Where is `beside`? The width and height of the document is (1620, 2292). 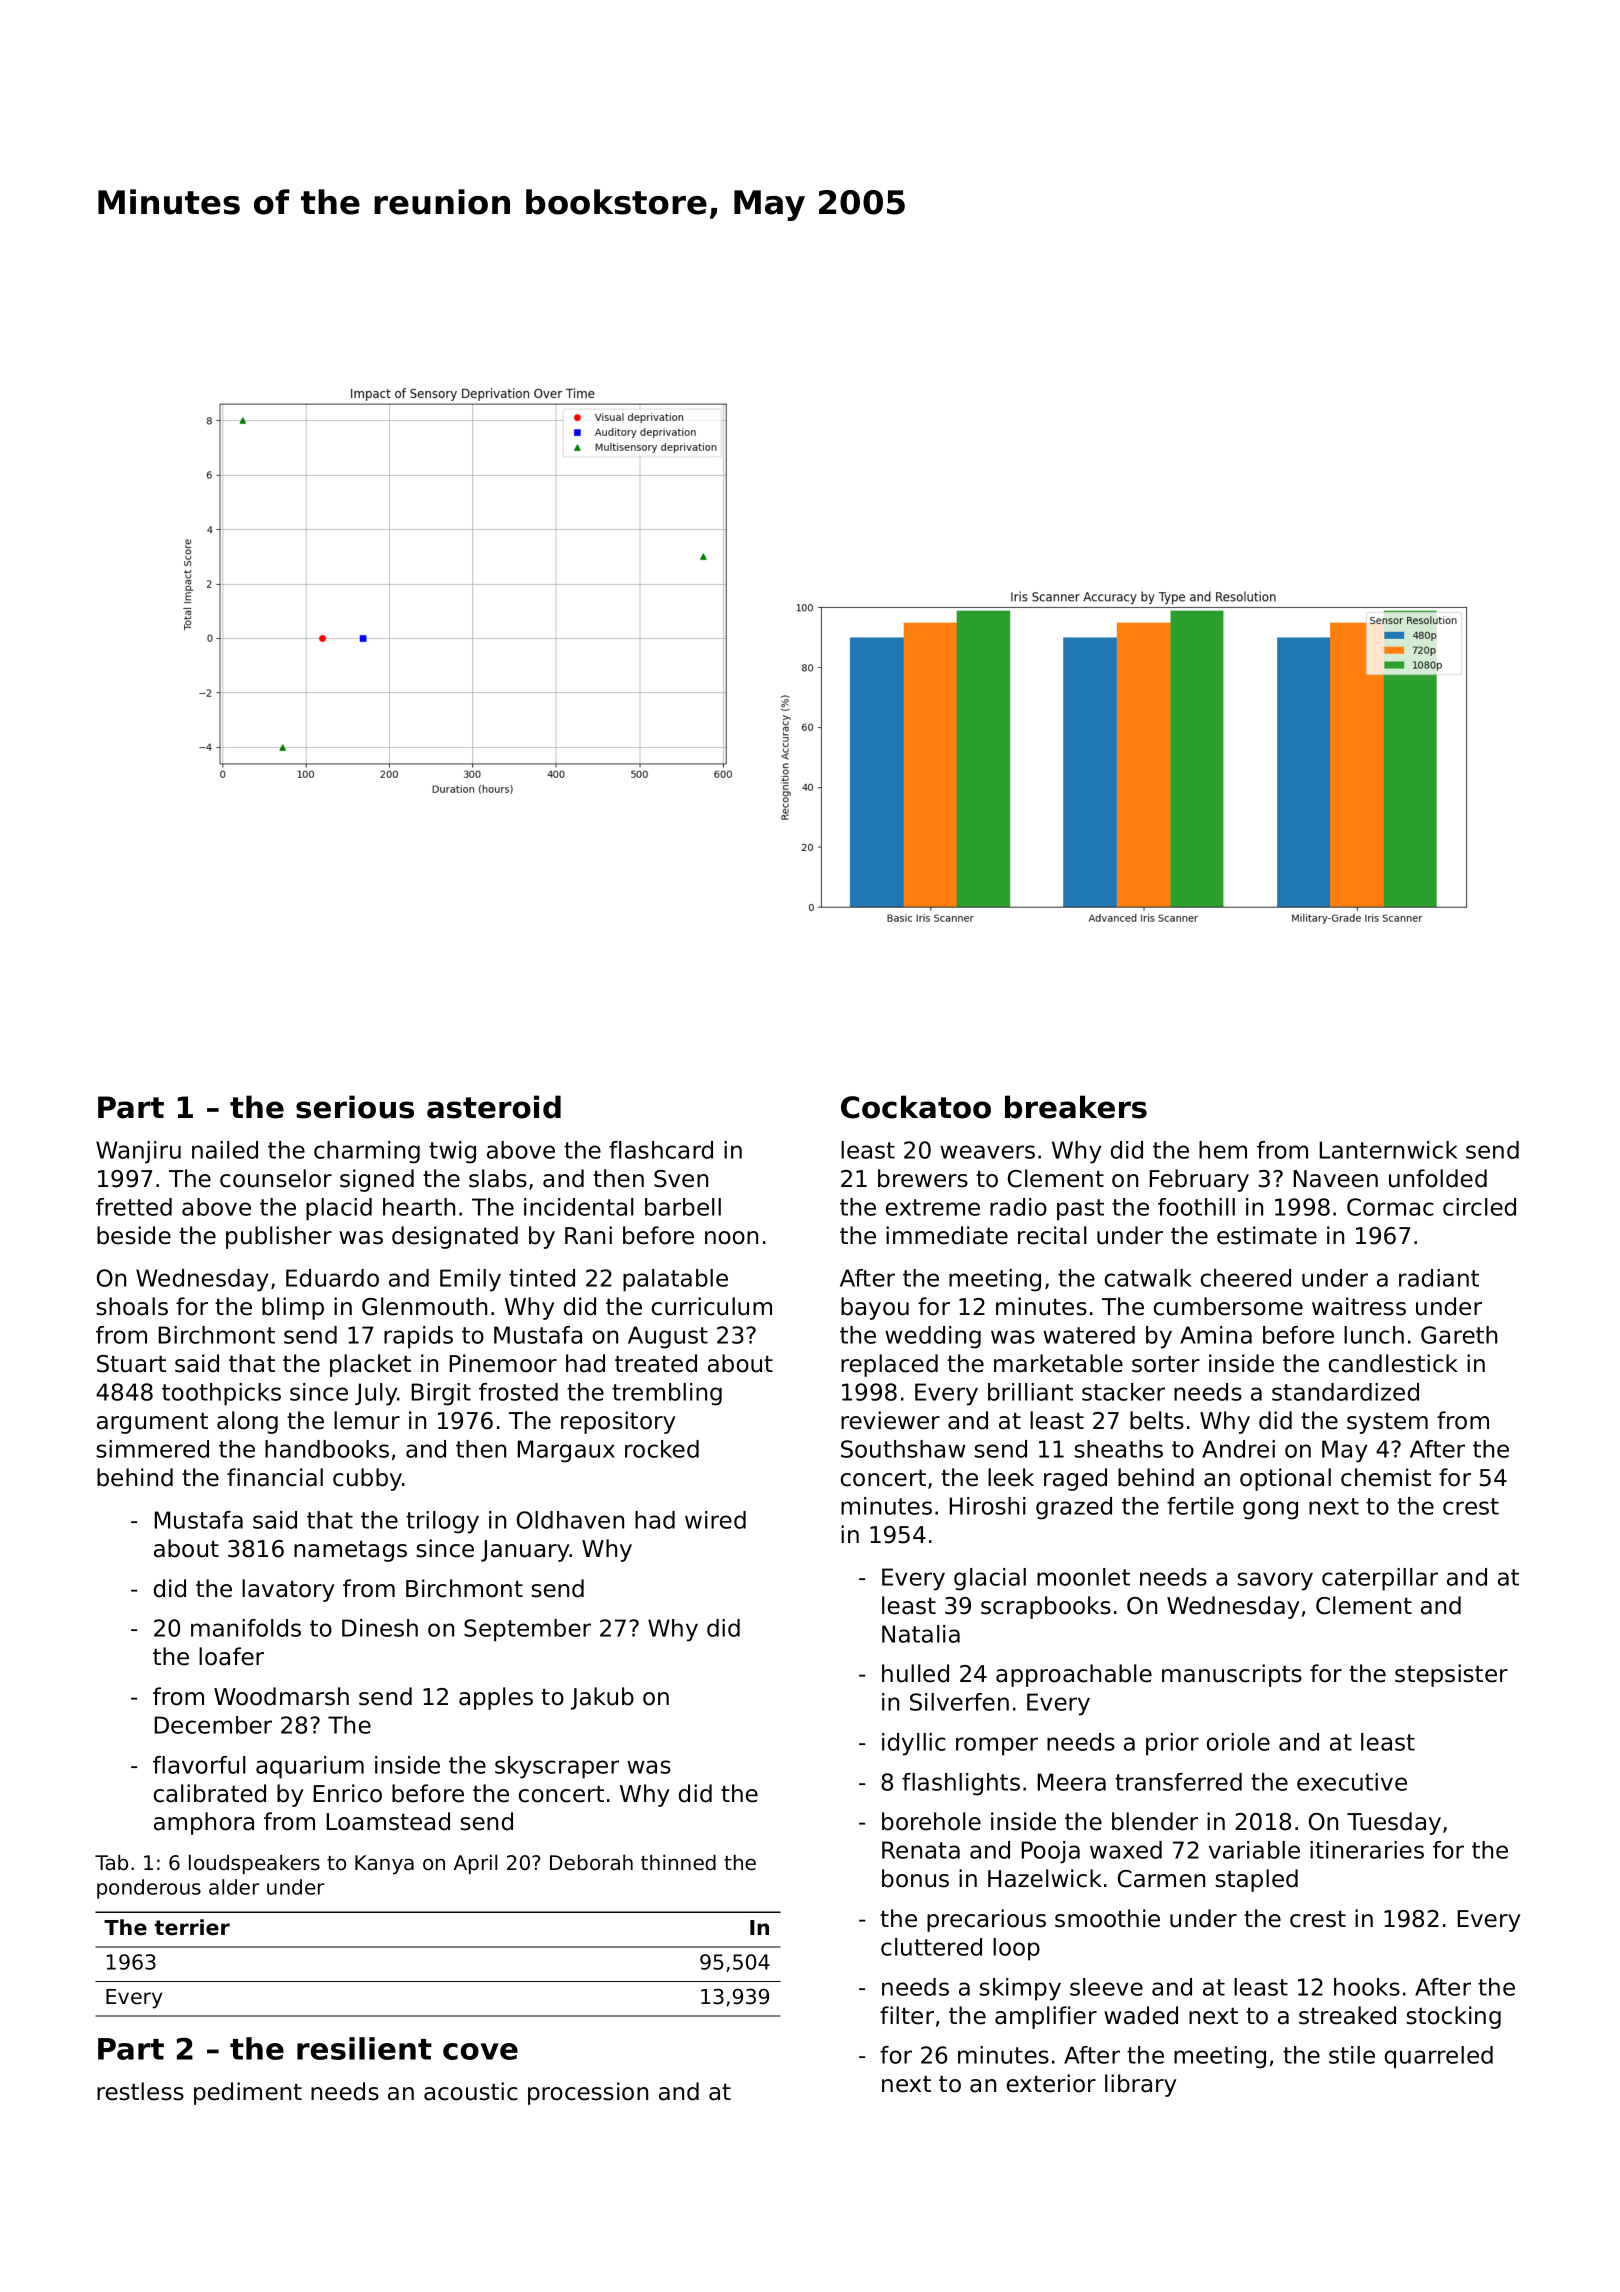 beside is located at coordinates (134, 1235).
